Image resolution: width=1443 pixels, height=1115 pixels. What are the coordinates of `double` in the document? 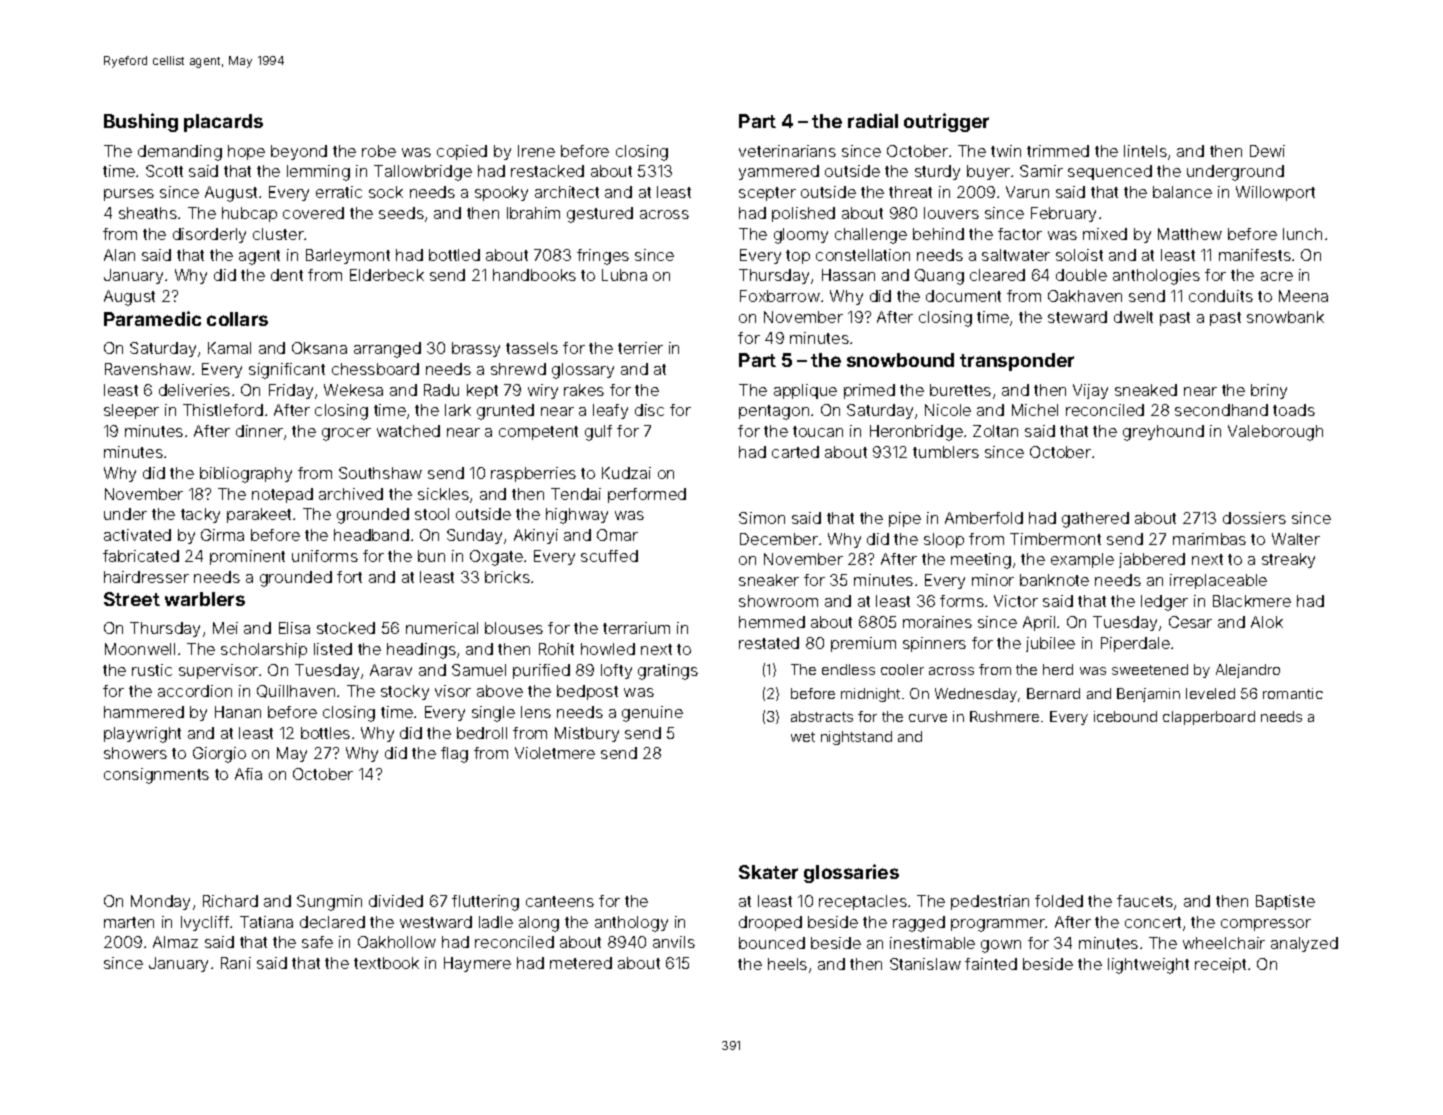 It's located at (1081, 275).
